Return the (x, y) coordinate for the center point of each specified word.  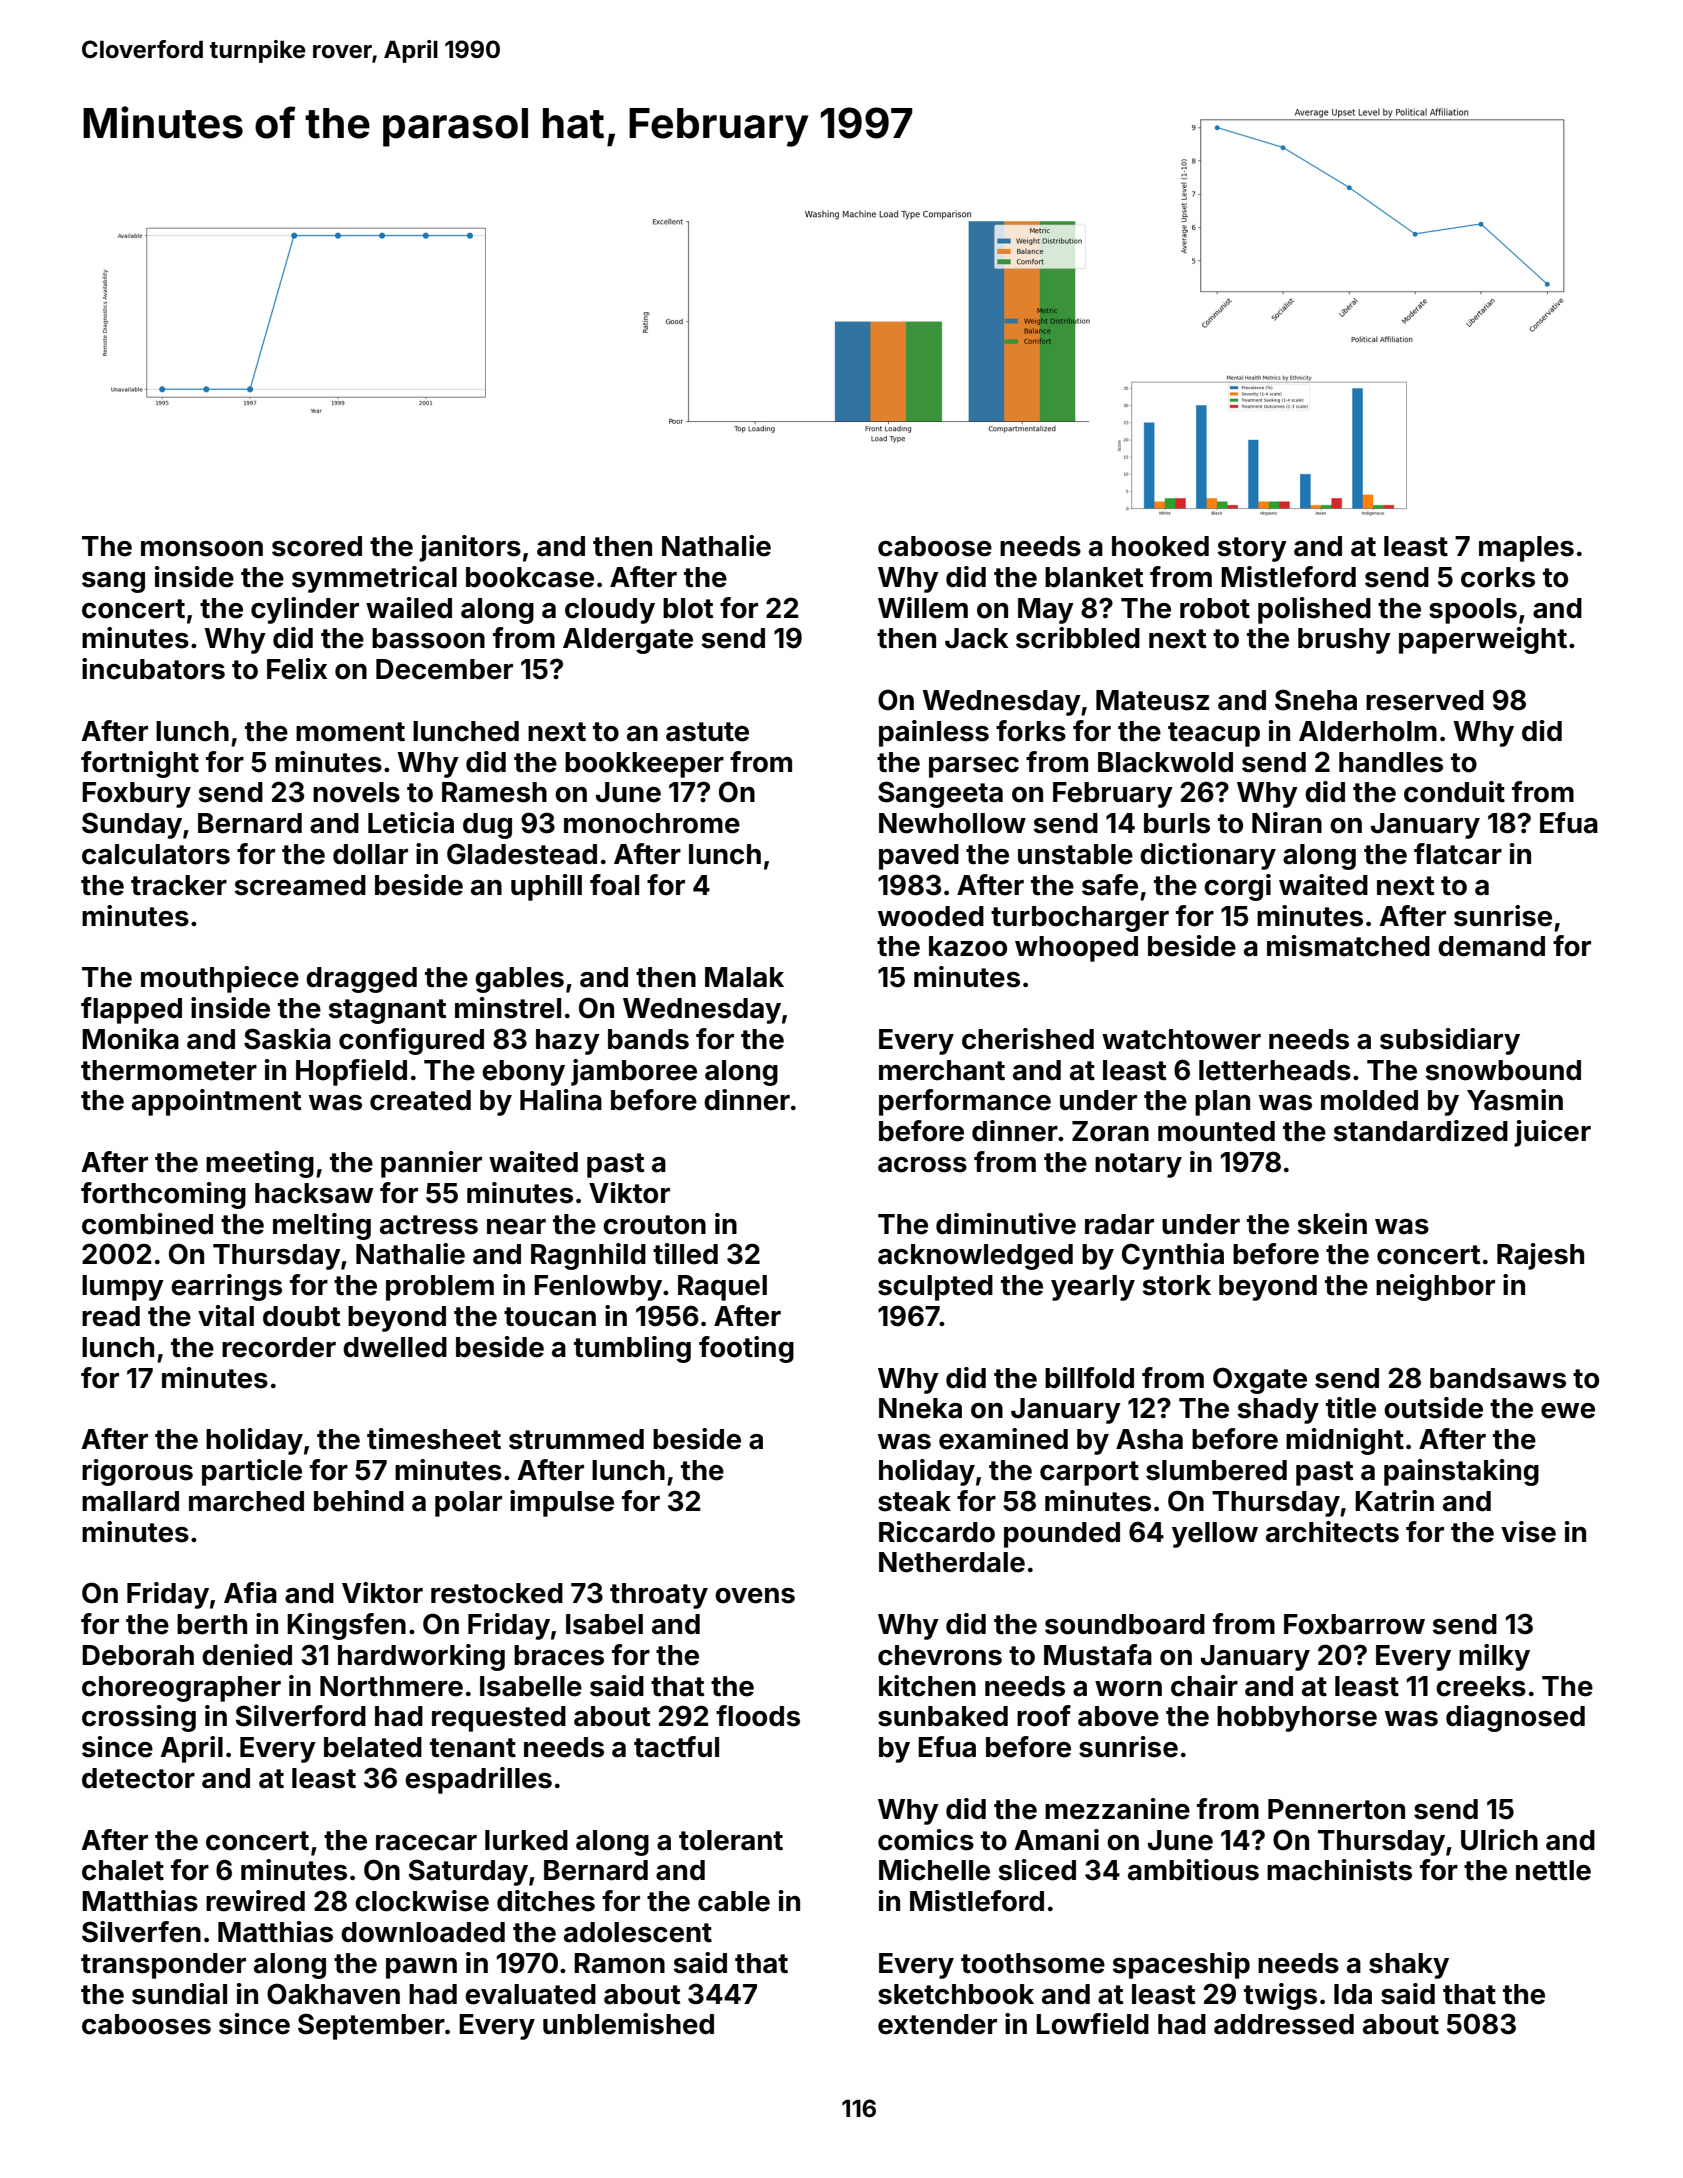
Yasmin (1515, 1100)
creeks (1481, 1686)
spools (1473, 611)
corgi (1237, 887)
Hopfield (351, 1072)
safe (1110, 885)
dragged (361, 980)
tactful (676, 1747)
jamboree (634, 1072)
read (111, 1316)
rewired (255, 1901)
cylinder (305, 610)
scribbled (1078, 638)
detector (138, 1778)
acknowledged (975, 1257)
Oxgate (1260, 1380)
